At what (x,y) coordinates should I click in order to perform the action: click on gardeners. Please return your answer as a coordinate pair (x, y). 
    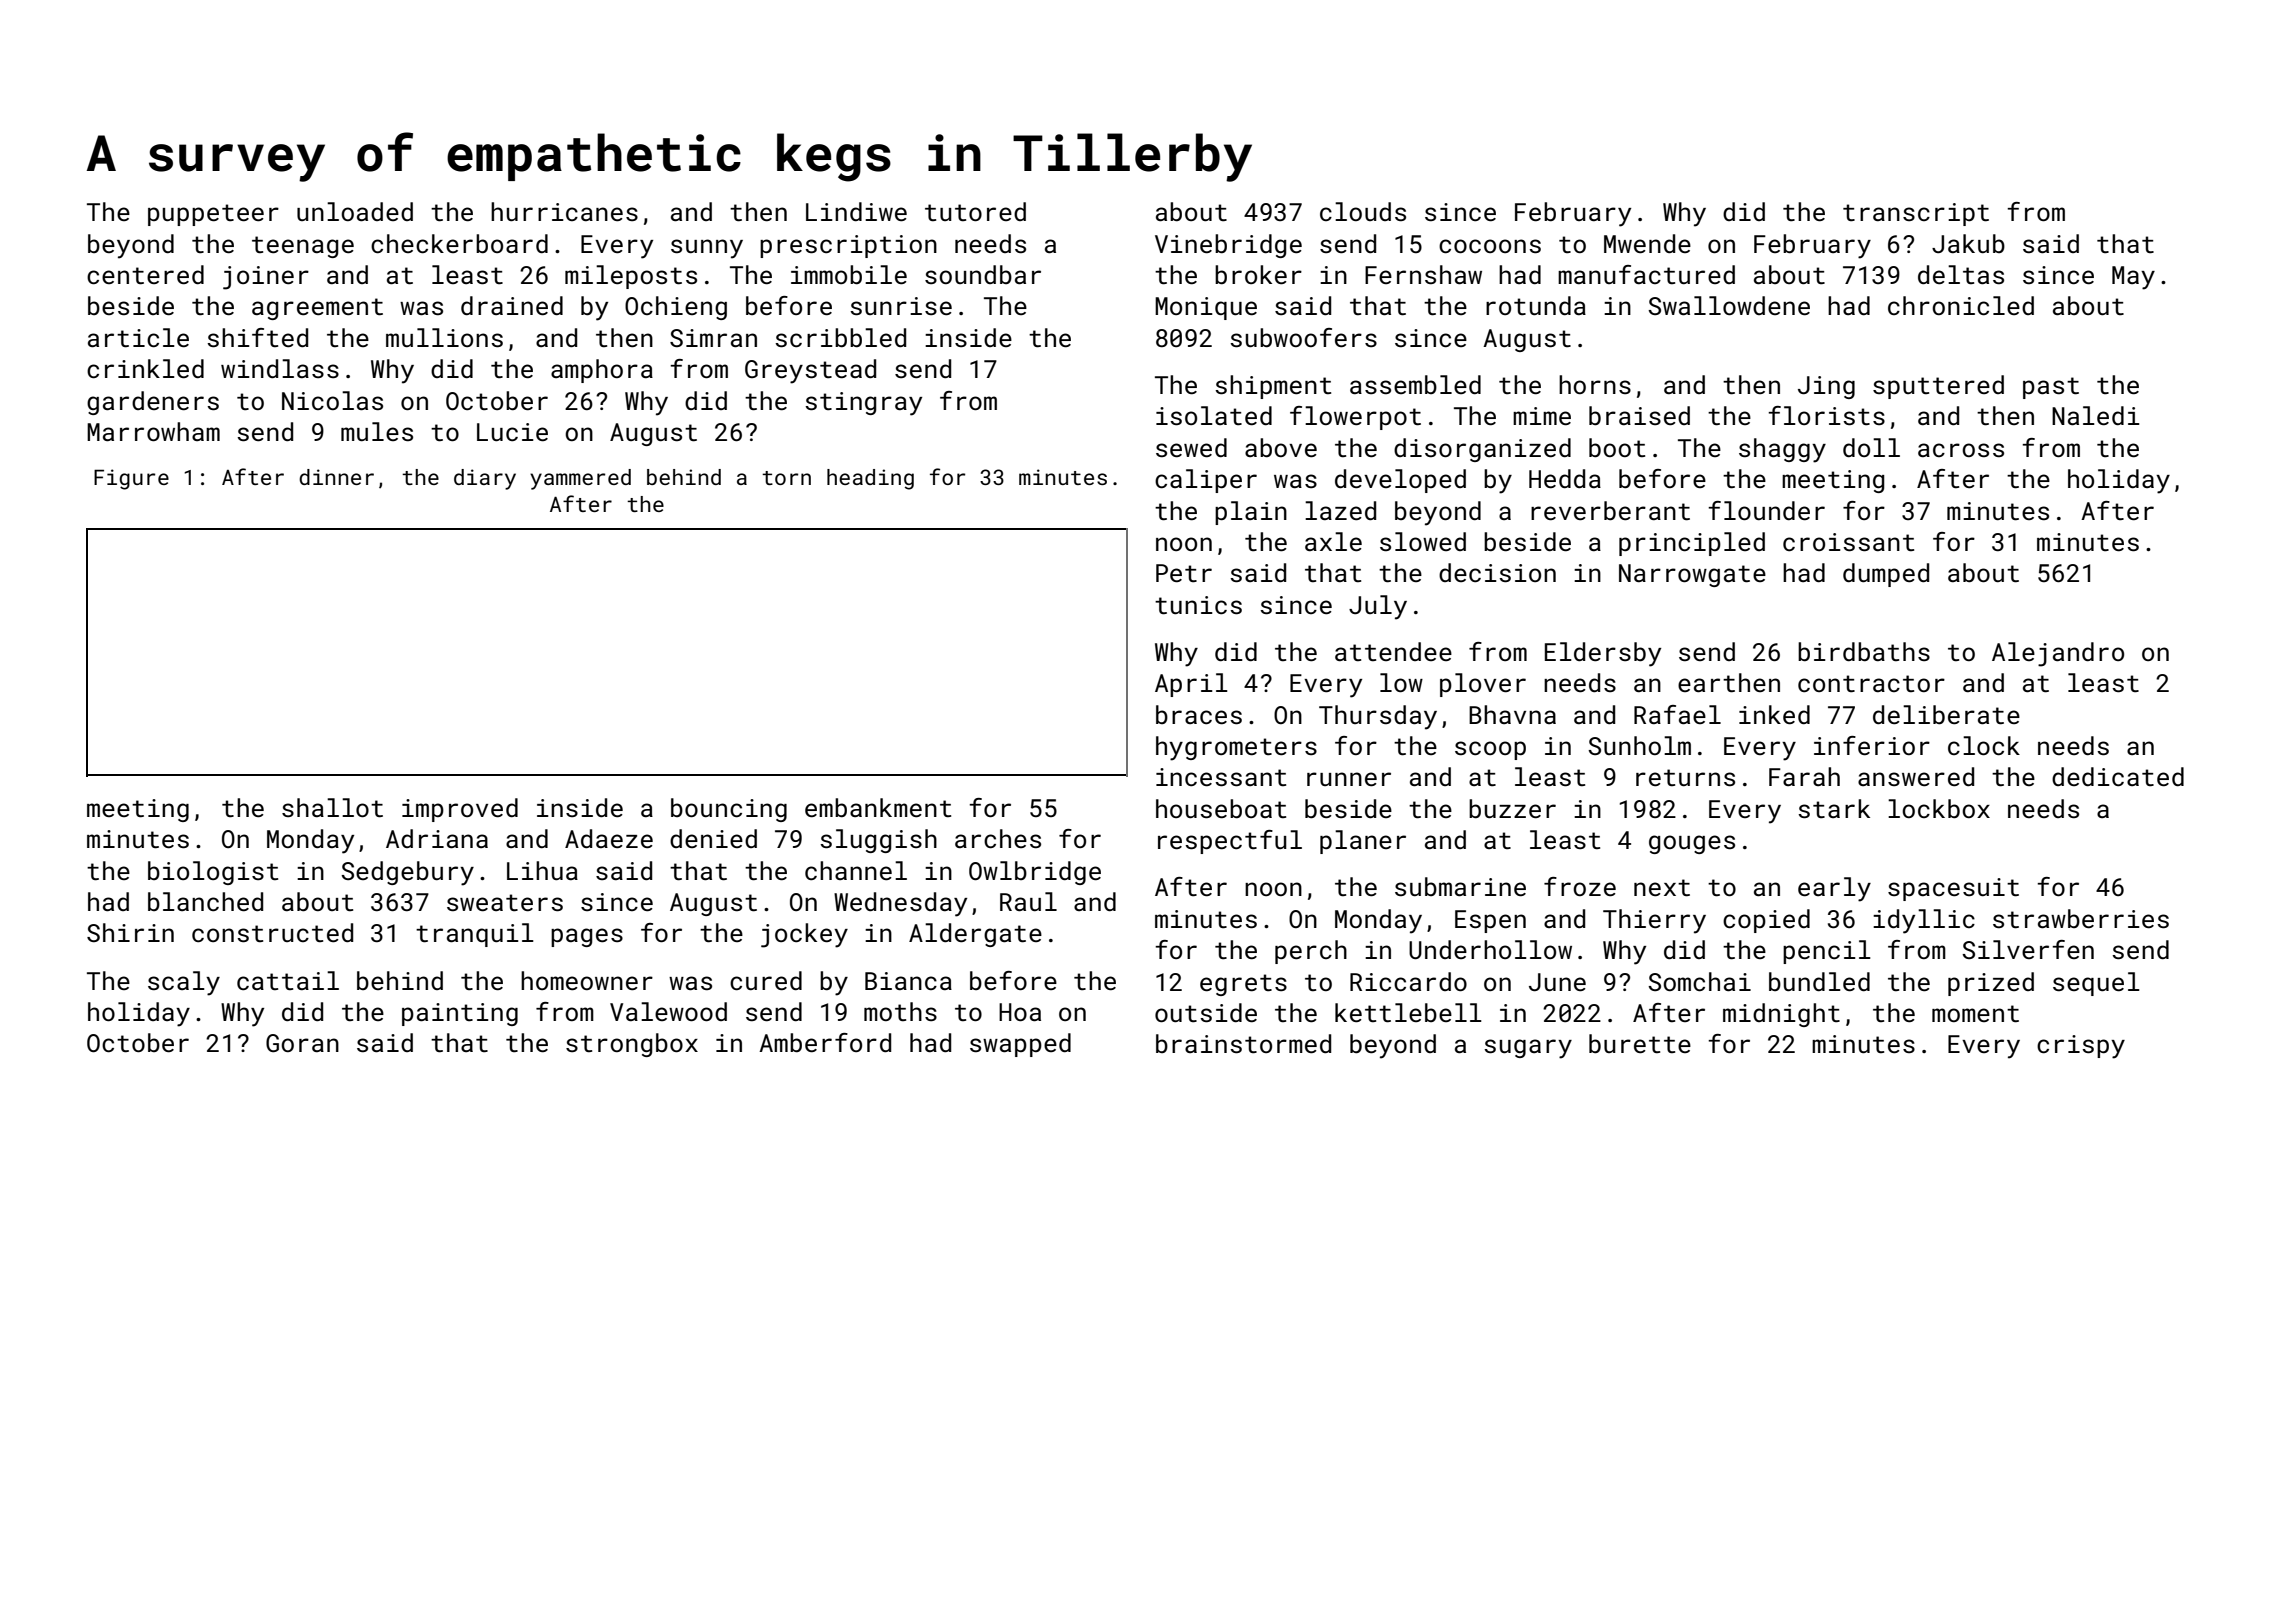
    Looking at the image, I should click on (153, 403).
